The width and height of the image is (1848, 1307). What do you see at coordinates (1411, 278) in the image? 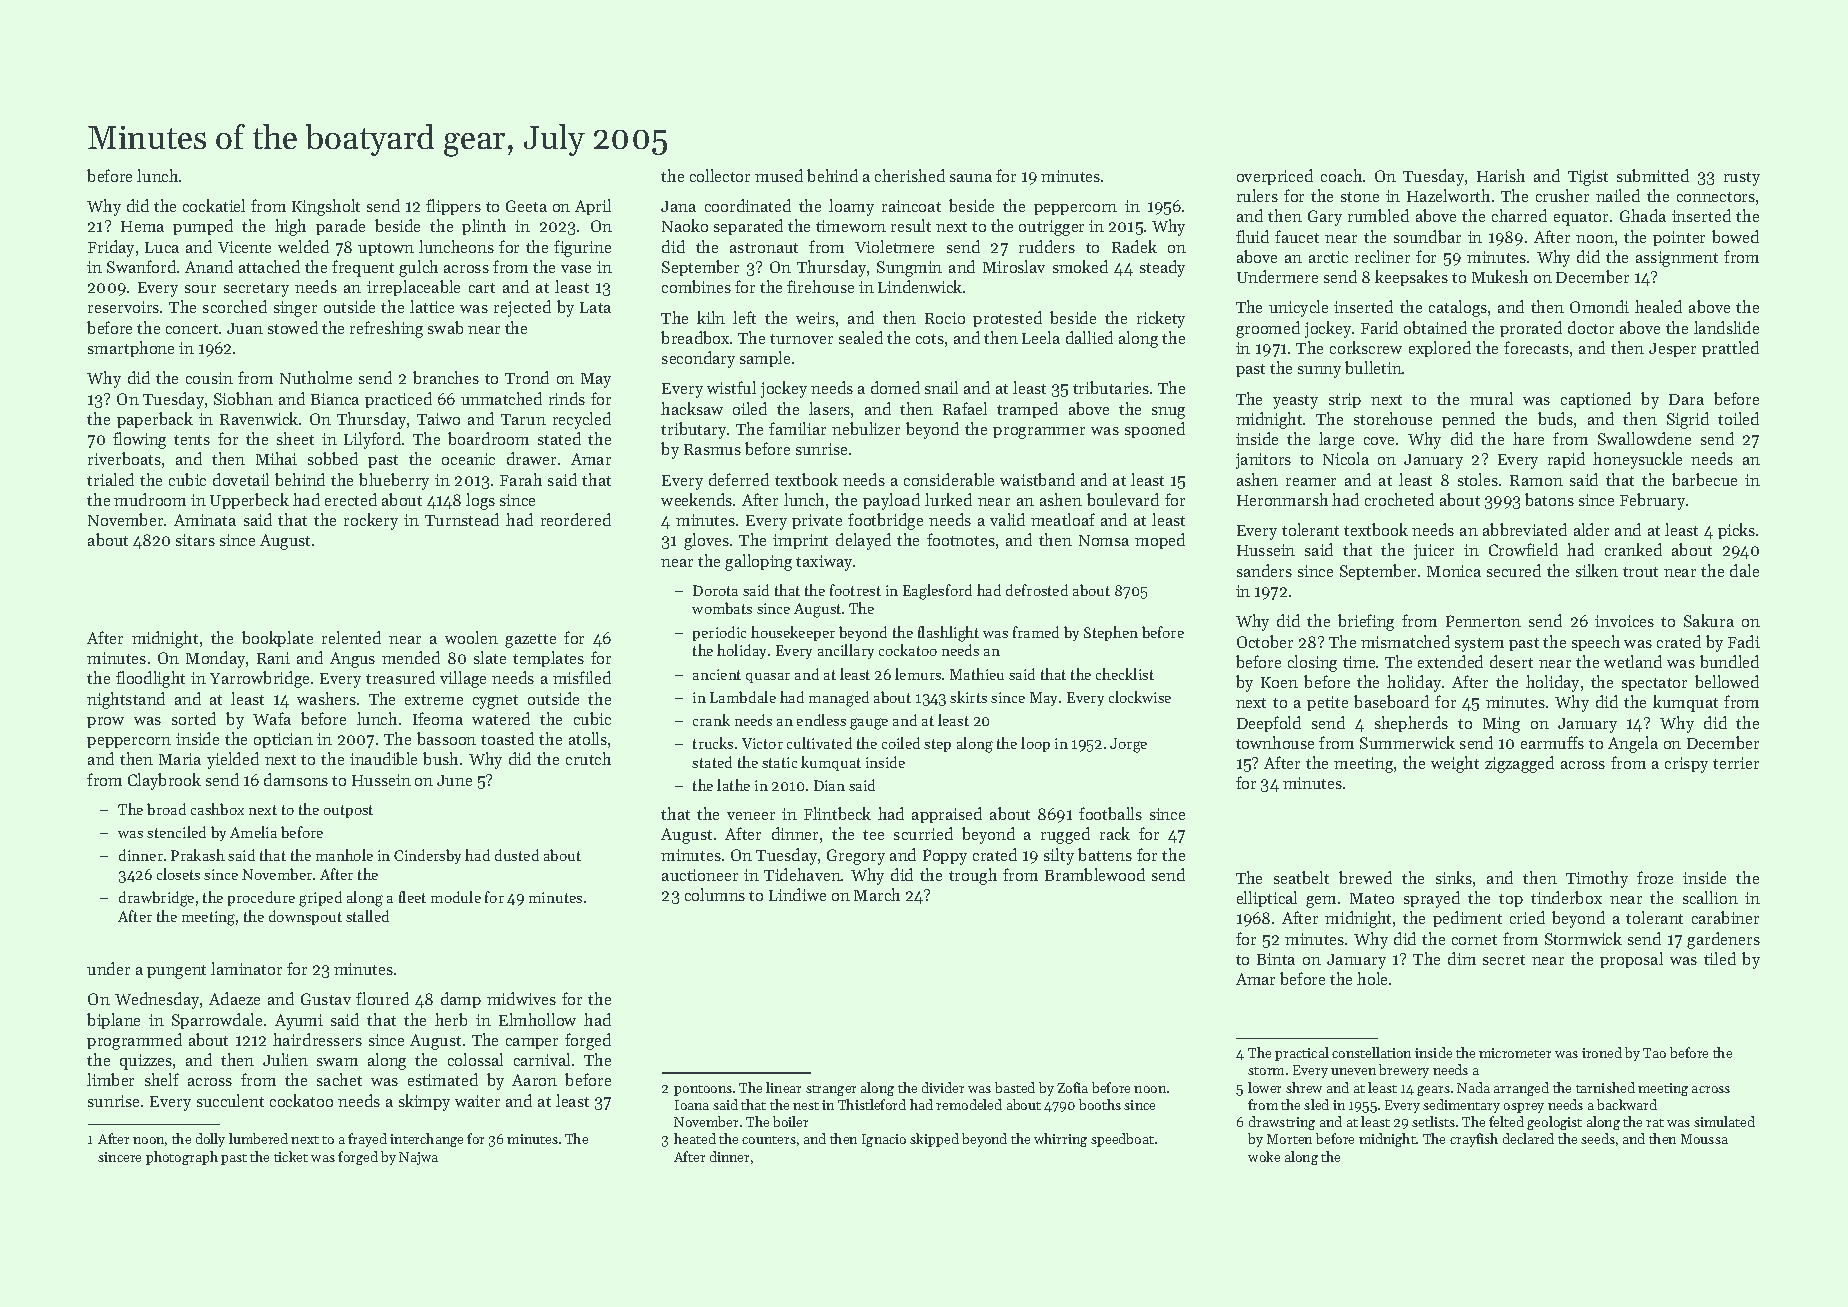
I see `keepsakes` at bounding box center [1411, 278].
